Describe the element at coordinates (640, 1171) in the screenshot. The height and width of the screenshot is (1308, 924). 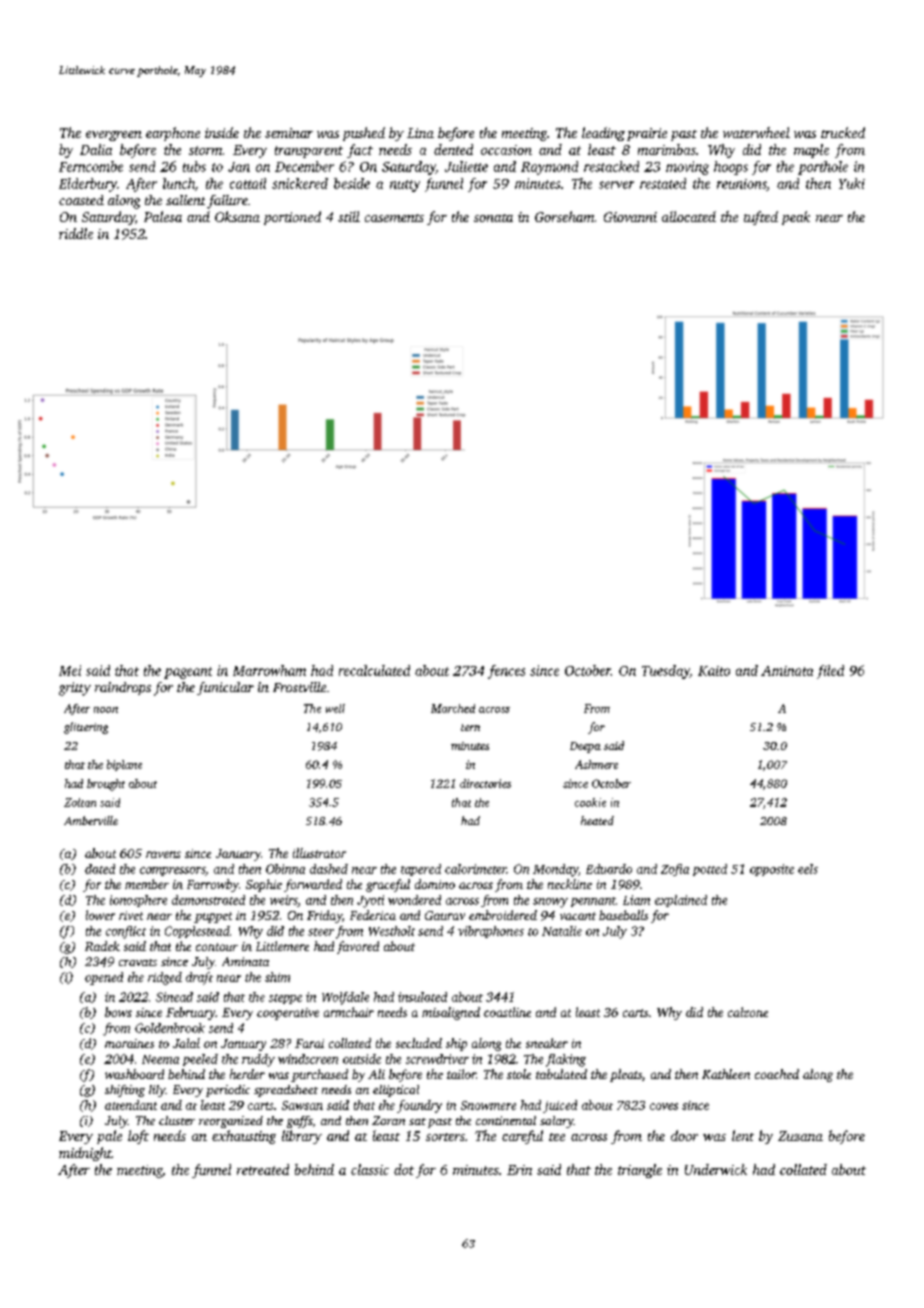
I see `triangle` at that location.
